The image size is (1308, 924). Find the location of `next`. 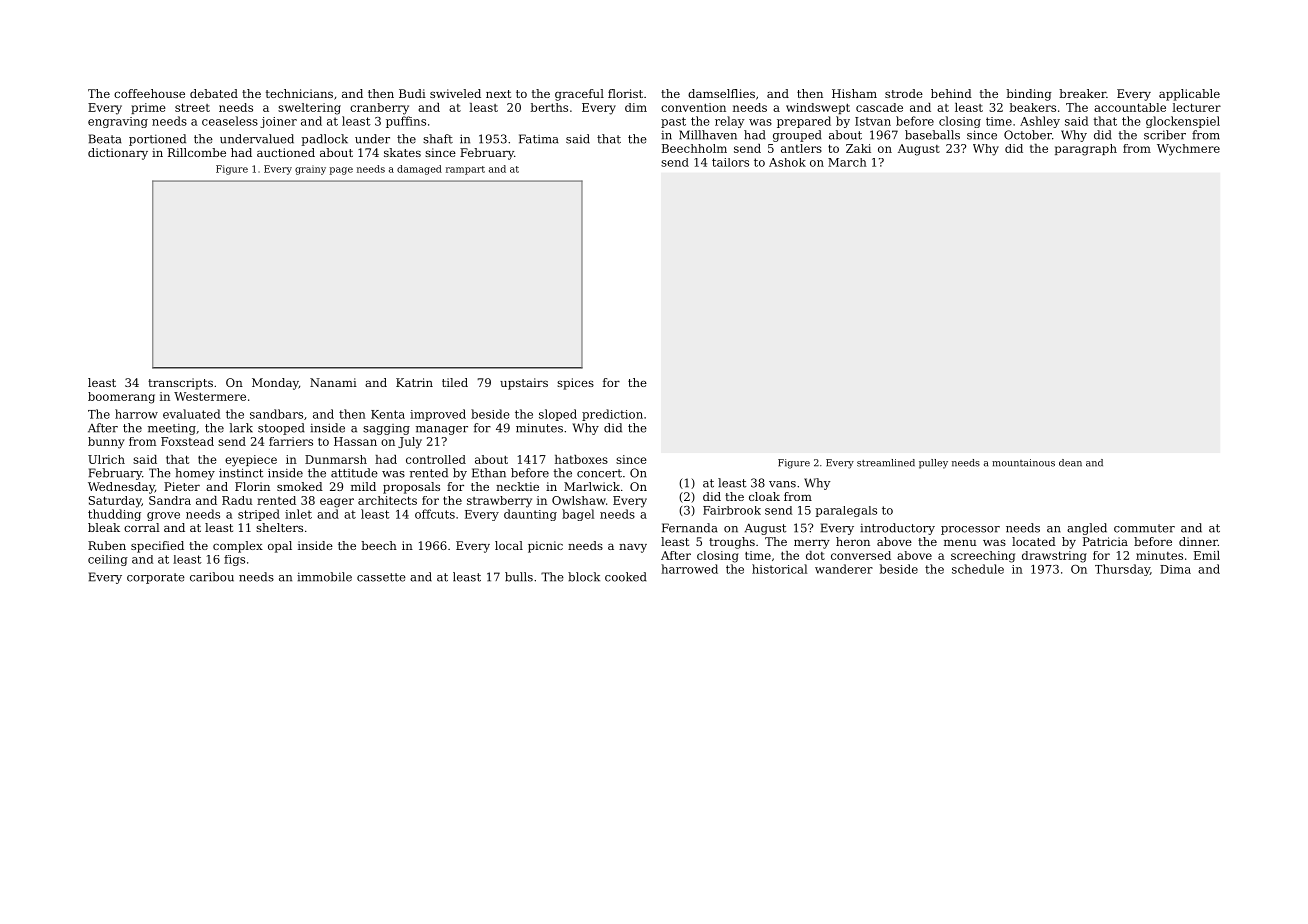

next is located at coordinates (498, 94).
